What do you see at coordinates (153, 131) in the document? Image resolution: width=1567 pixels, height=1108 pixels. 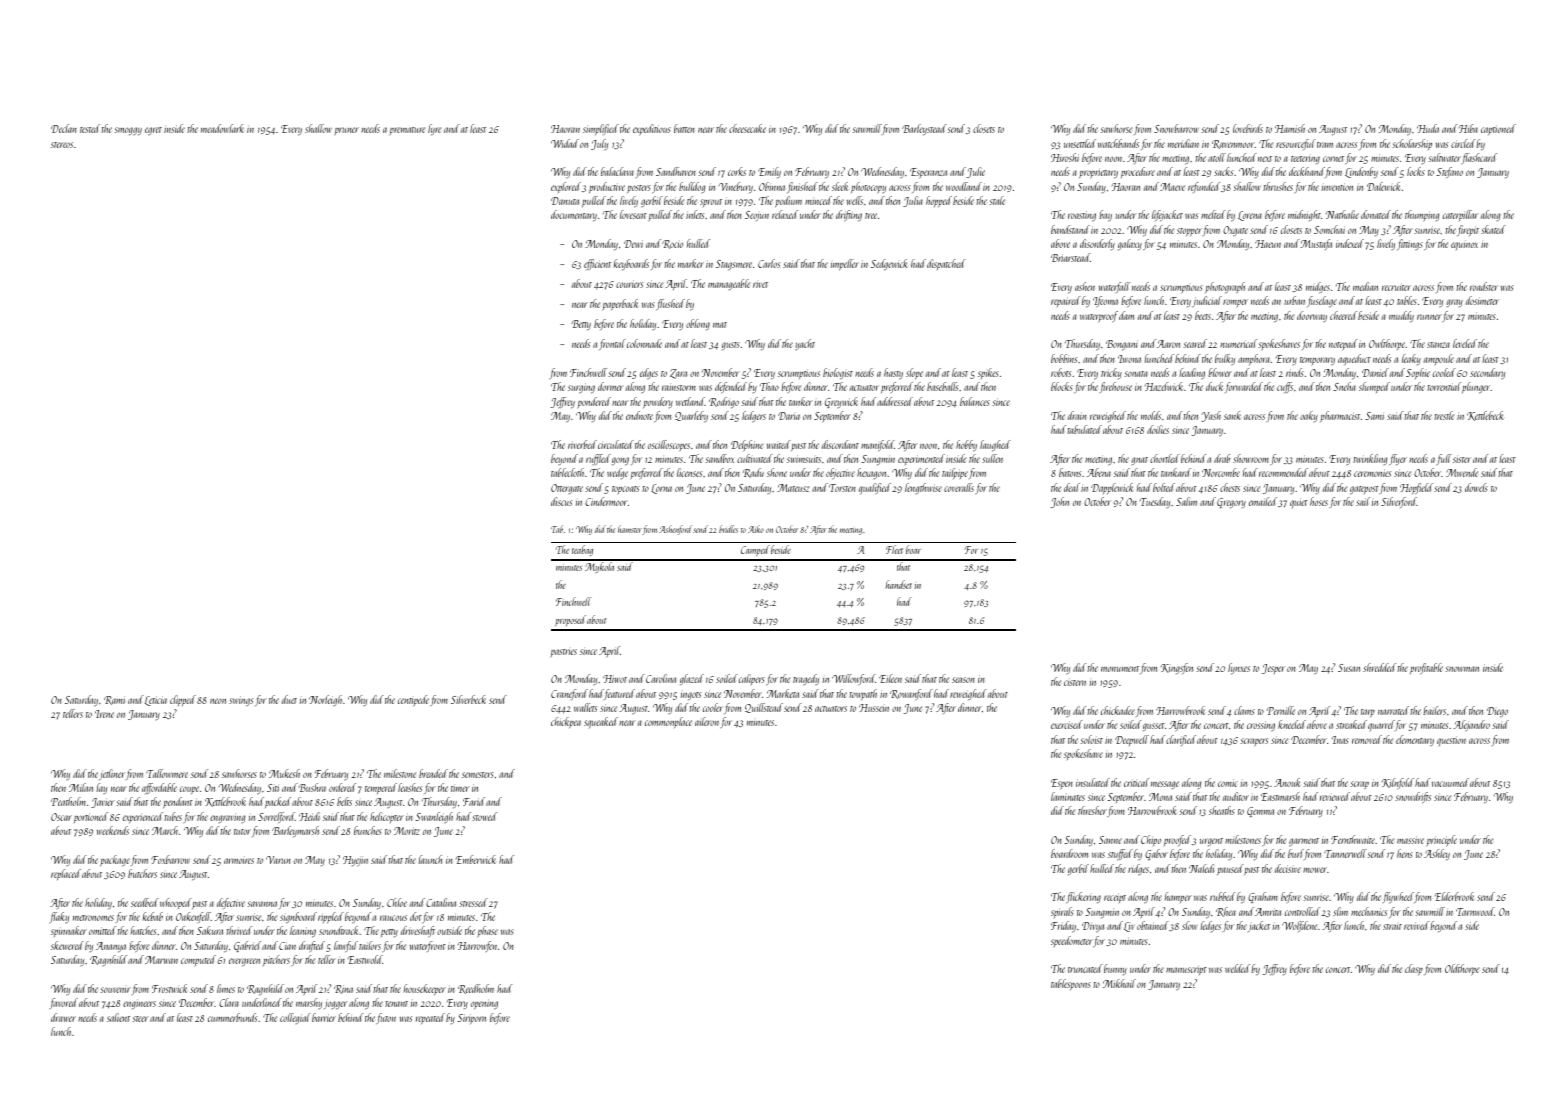 I see `egret` at bounding box center [153, 131].
